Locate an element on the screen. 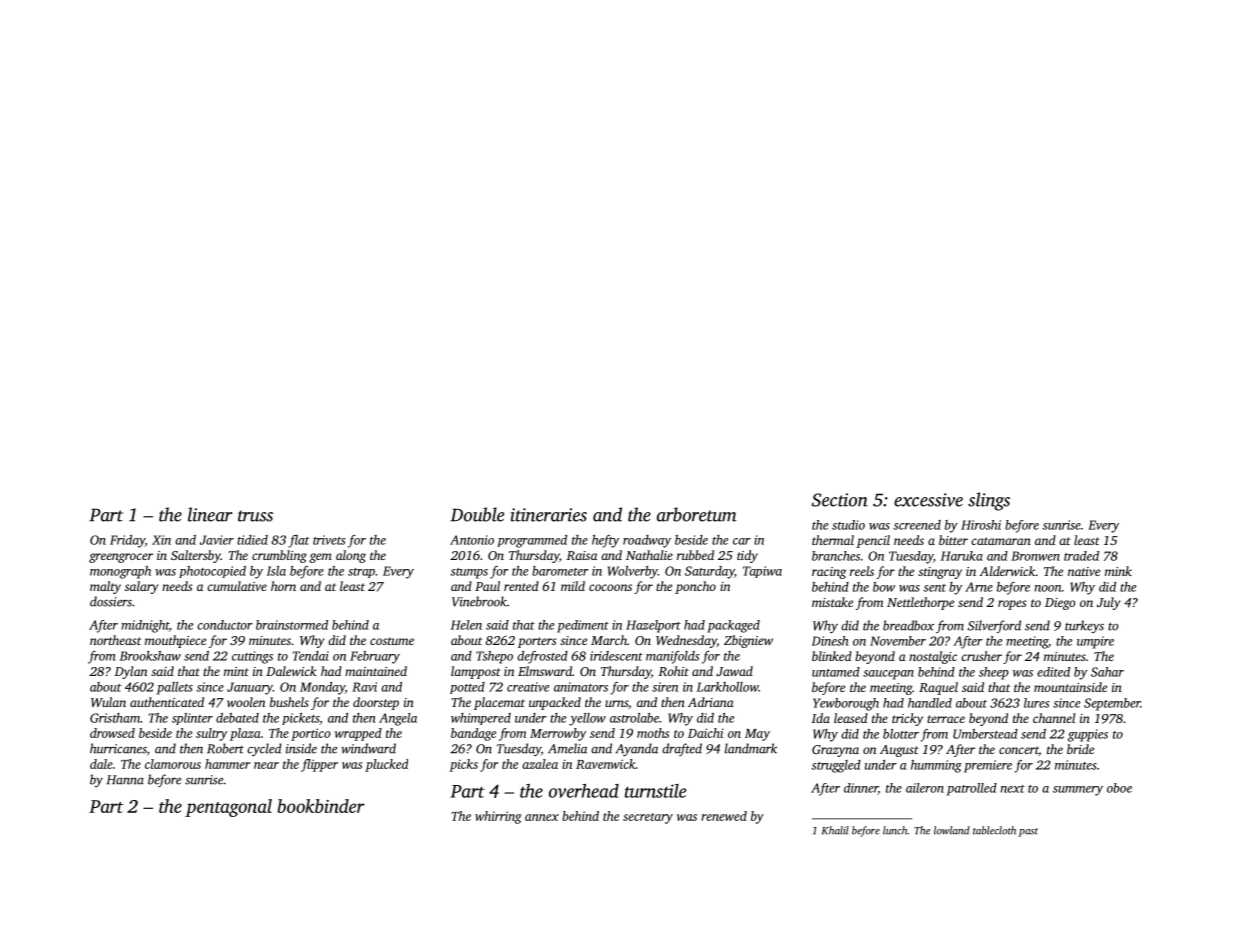 This screenshot has width=1233, height=952. Jawad is located at coordinates (734, 671).
